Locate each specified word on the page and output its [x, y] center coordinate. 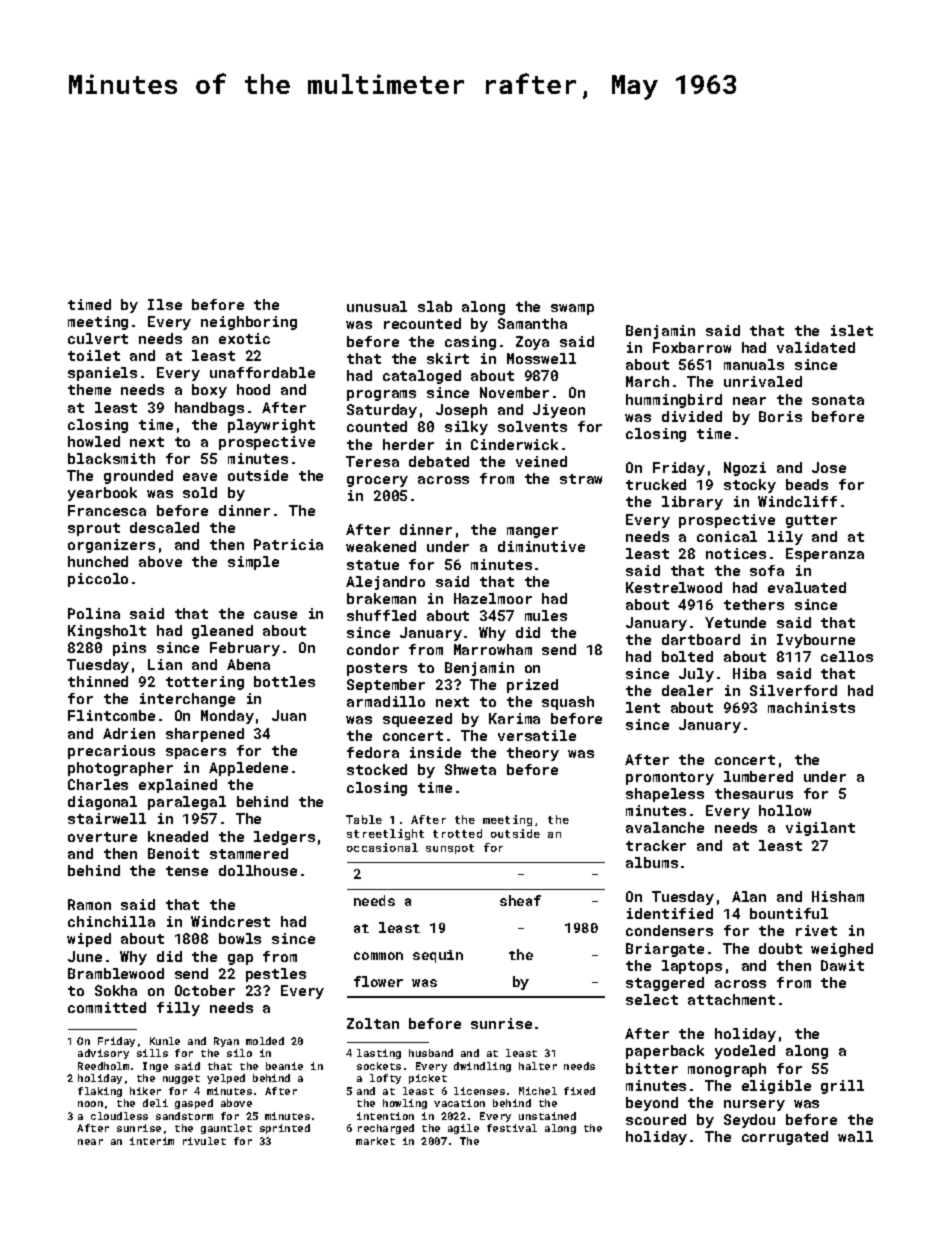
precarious [111, 752]
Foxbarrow [692, 347]
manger [532, 532]
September [386, 686]
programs [381, 395]
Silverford [793, 690]
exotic [244, 338]
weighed [842, 950]
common [378, 956]
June [85, 956]
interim [152, 1141]
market [375, 1141]
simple [253, 563]
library [692, 503]
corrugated [785, 1138]
